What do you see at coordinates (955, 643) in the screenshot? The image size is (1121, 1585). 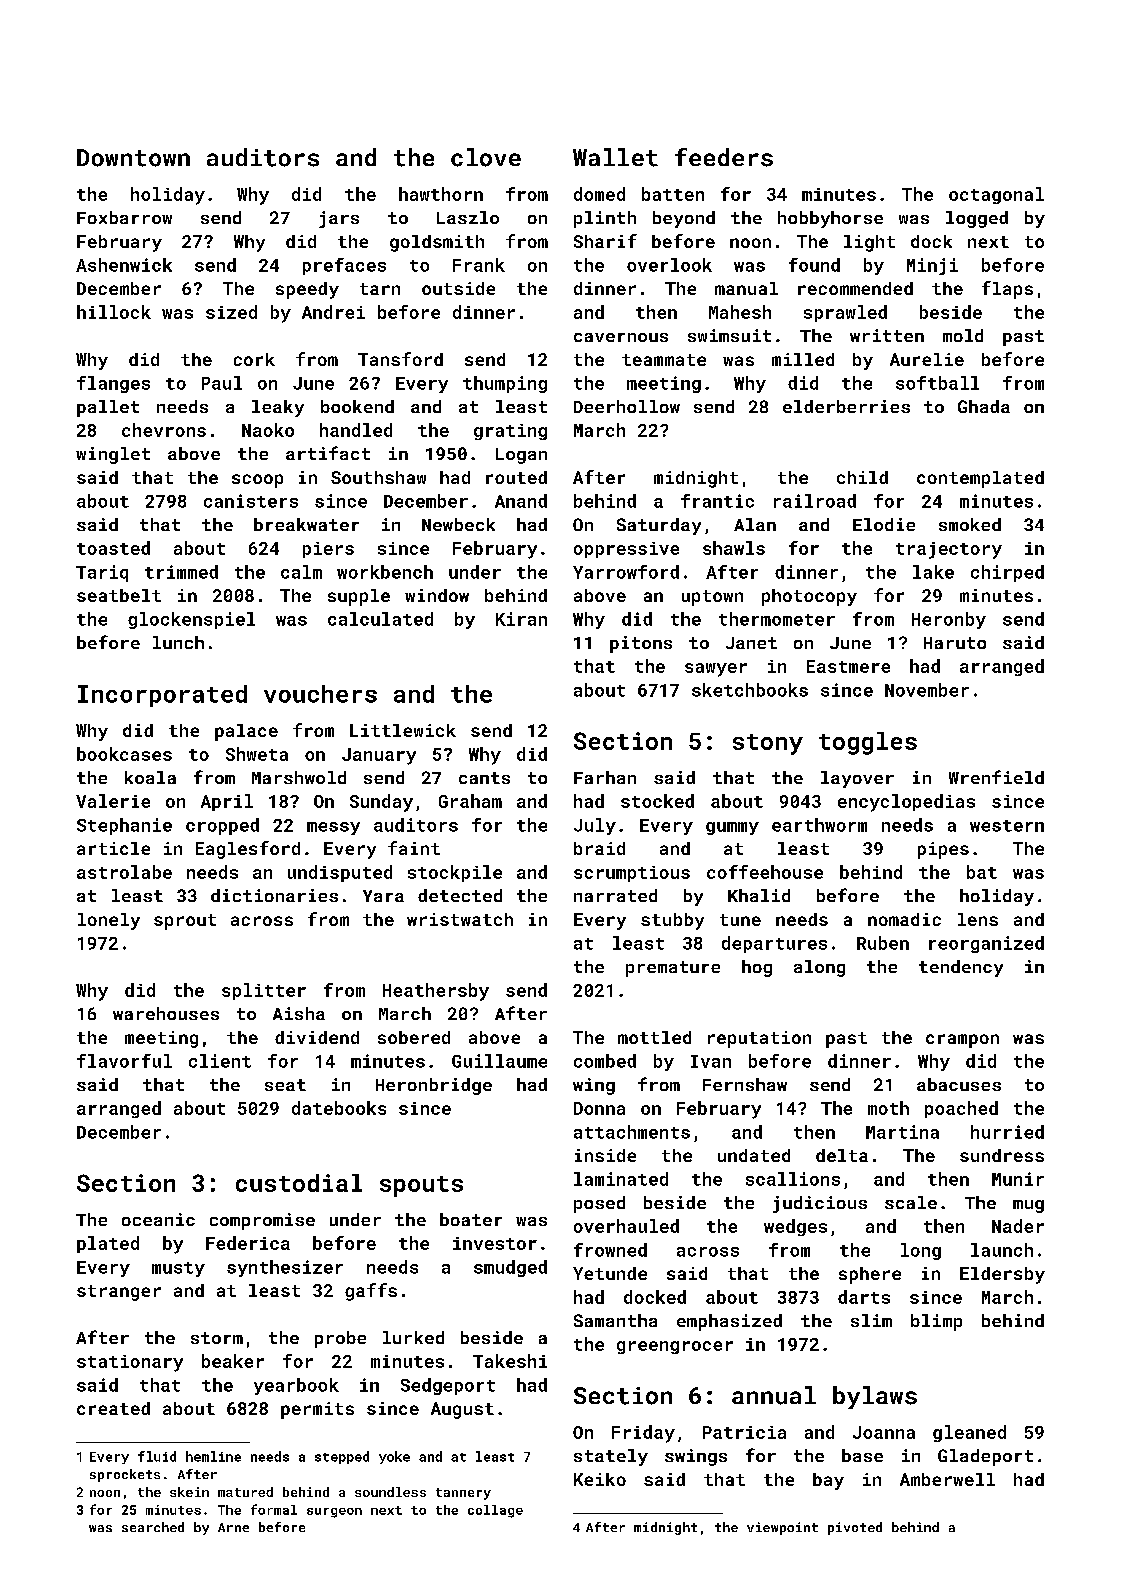 I see `Haruto` at bounding box center [955, 643].
